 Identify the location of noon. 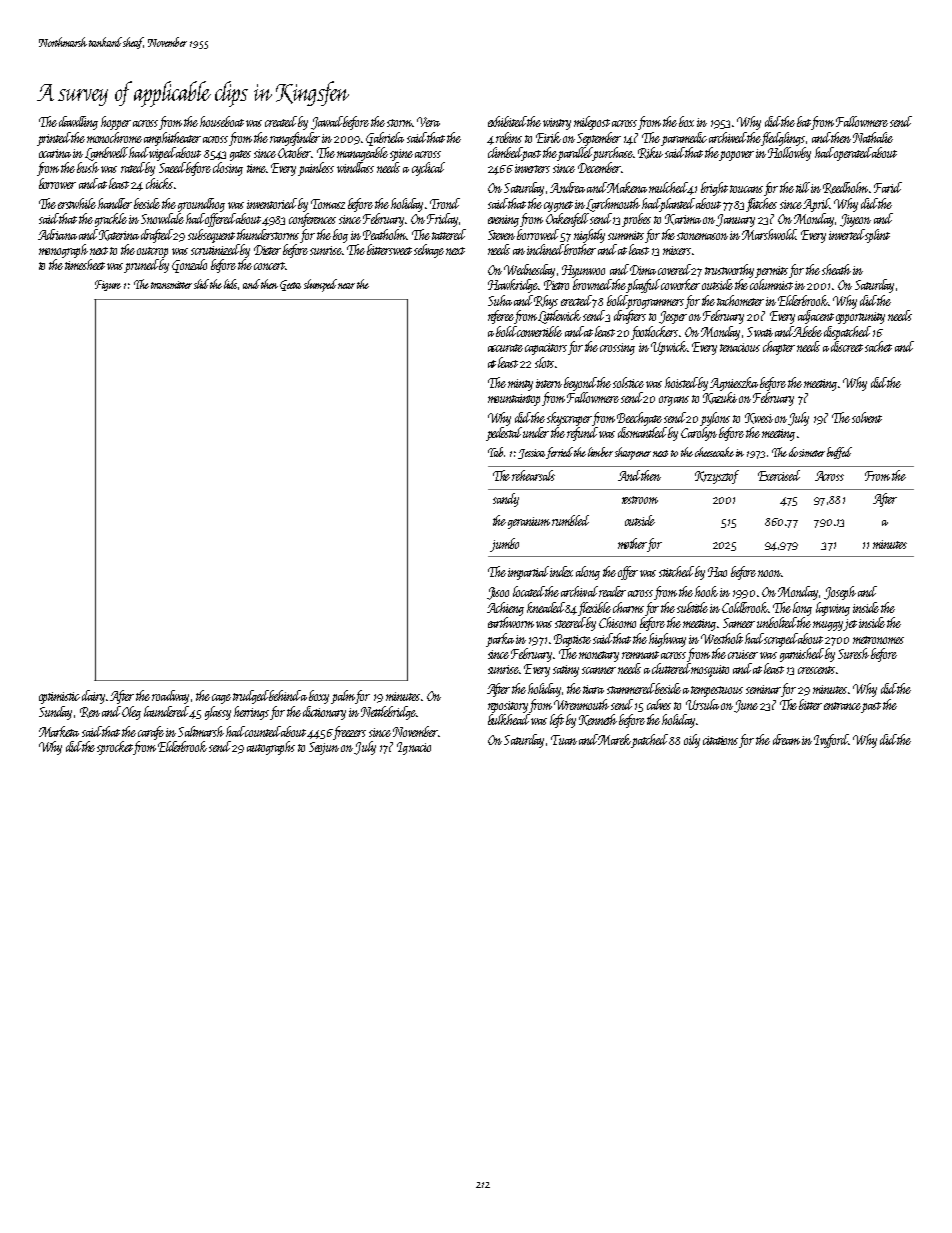
(769, 573).
